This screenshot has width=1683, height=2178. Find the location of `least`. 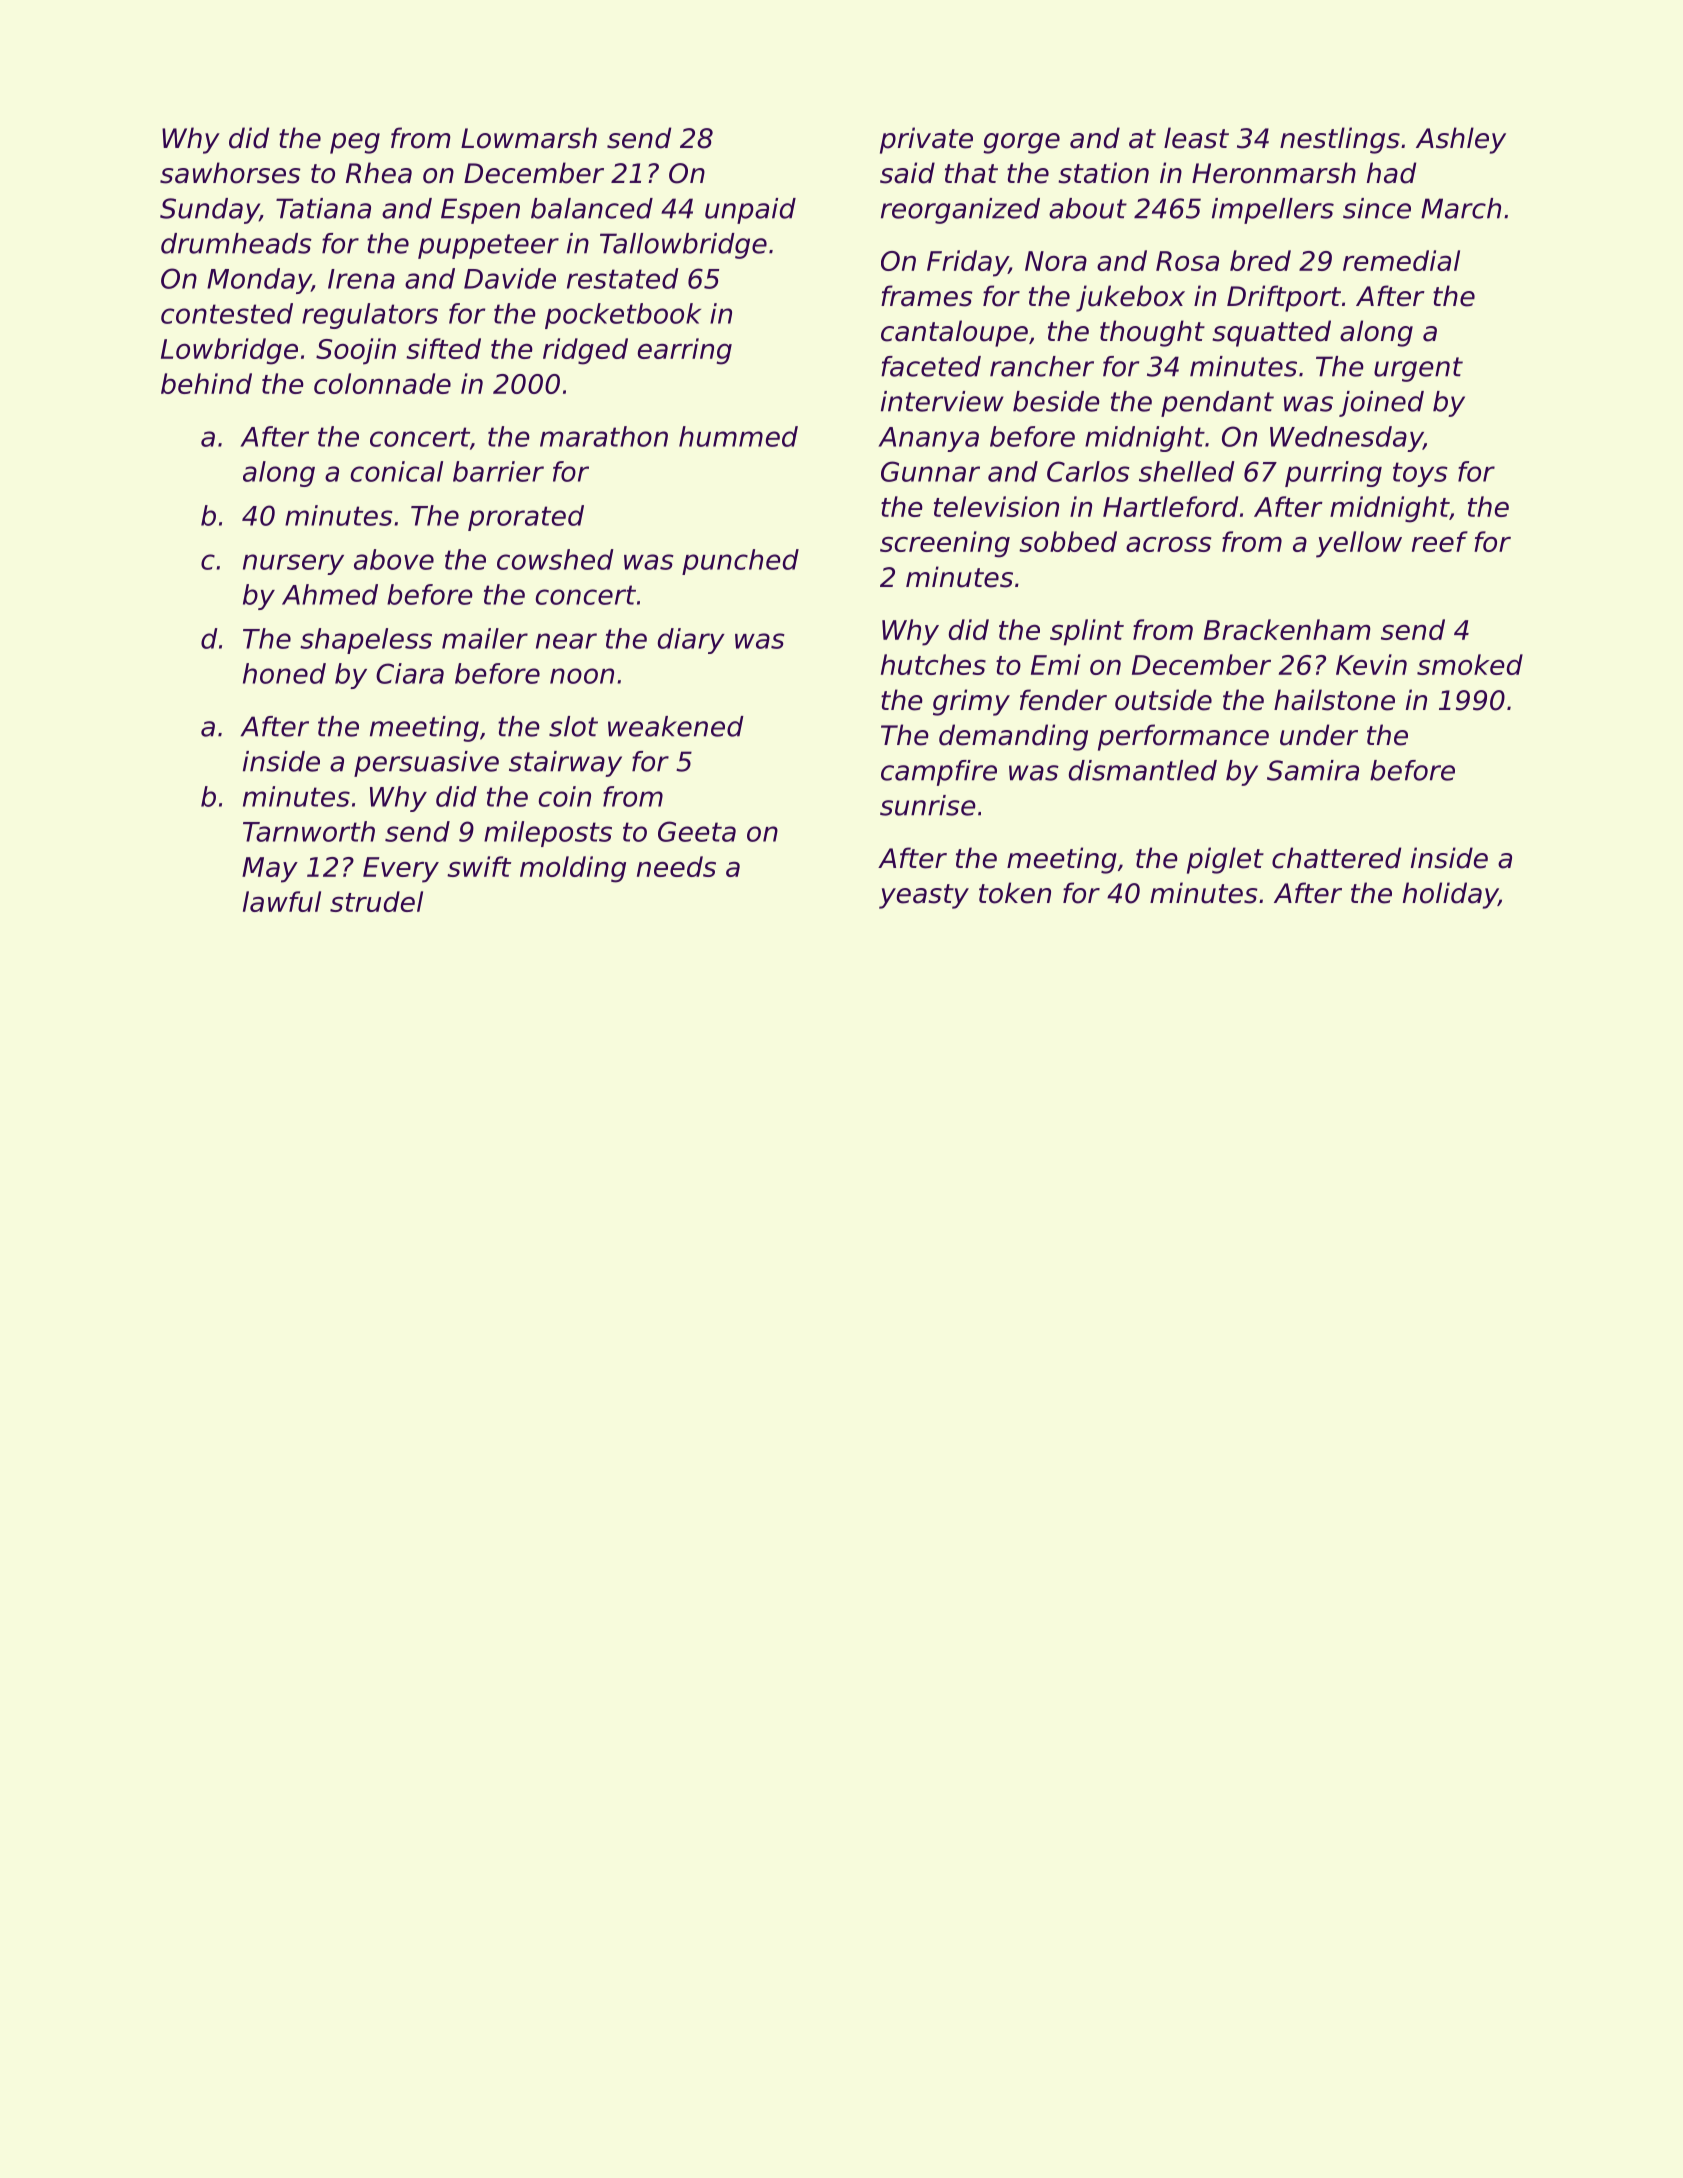

least is located at coordinates (1196, 138).
